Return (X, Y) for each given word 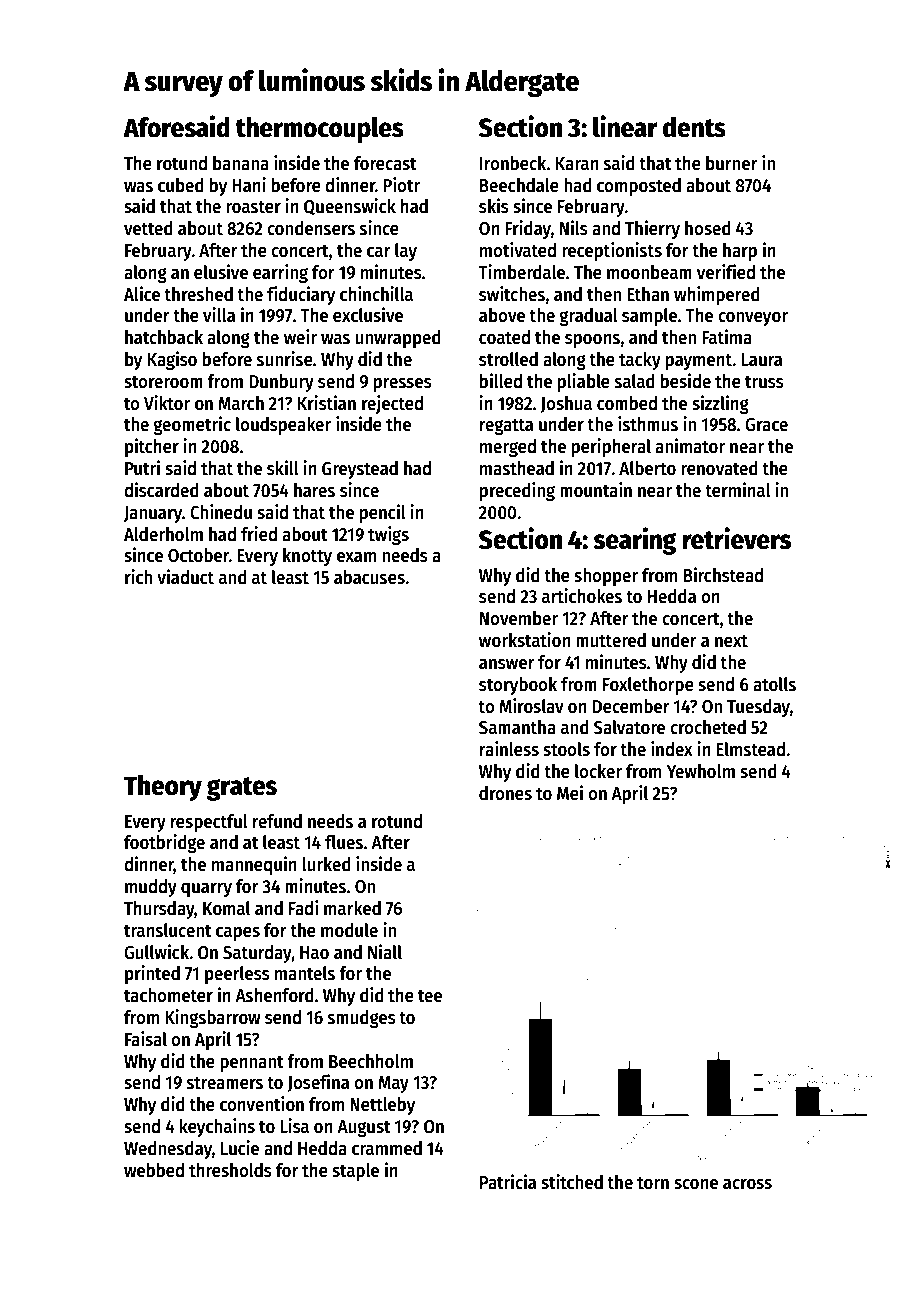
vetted (148, 228)
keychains (217, 1127)
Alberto (647, 468)
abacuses (369, 577)
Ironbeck (513, 163)
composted (639, 187)
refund (277, 821)
